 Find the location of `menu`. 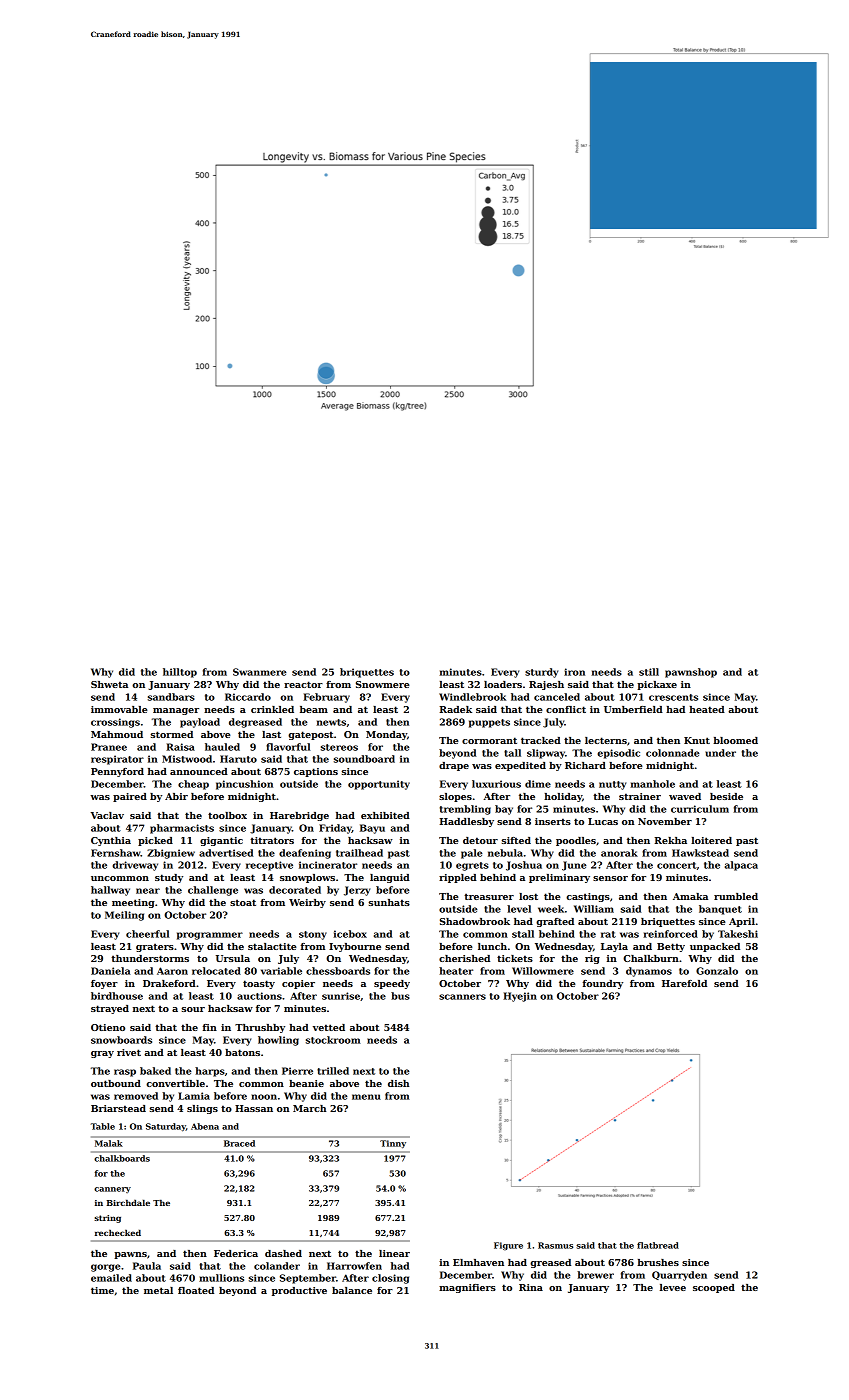

menu is located at coordinates (366, 1097).
